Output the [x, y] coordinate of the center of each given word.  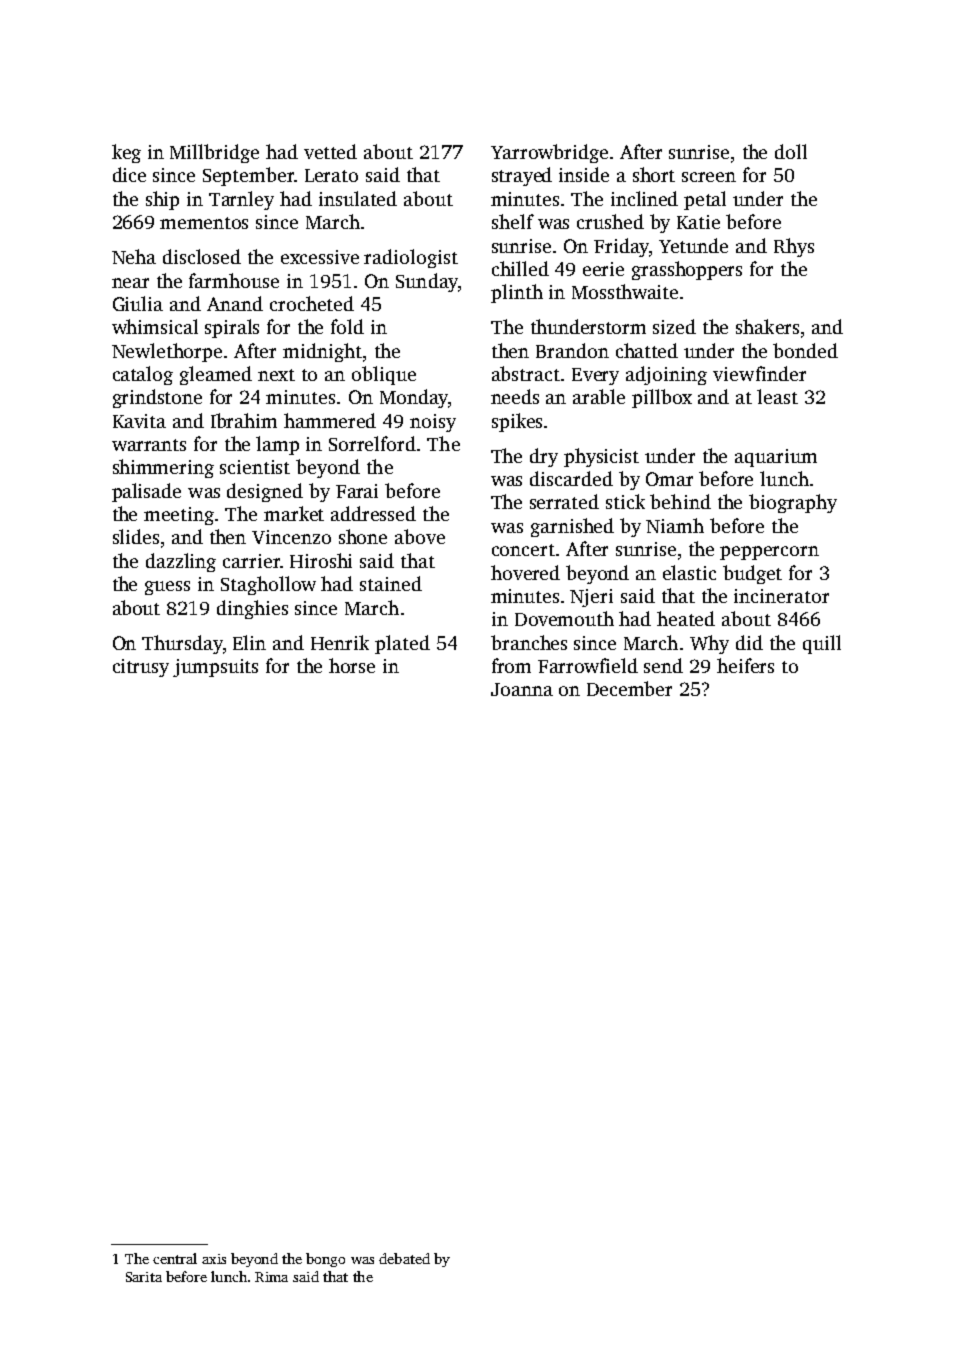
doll [791, 151]
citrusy [141, 668]
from [511, 665]
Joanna [522, 689]
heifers [745, 665]
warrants [149, 445]
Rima [271, 1277]
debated [404, 1258]
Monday [414, 398]
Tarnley [241, 200]
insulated [358, 198]
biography [793, 503]
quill [822, 644]
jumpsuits [215, 668]
